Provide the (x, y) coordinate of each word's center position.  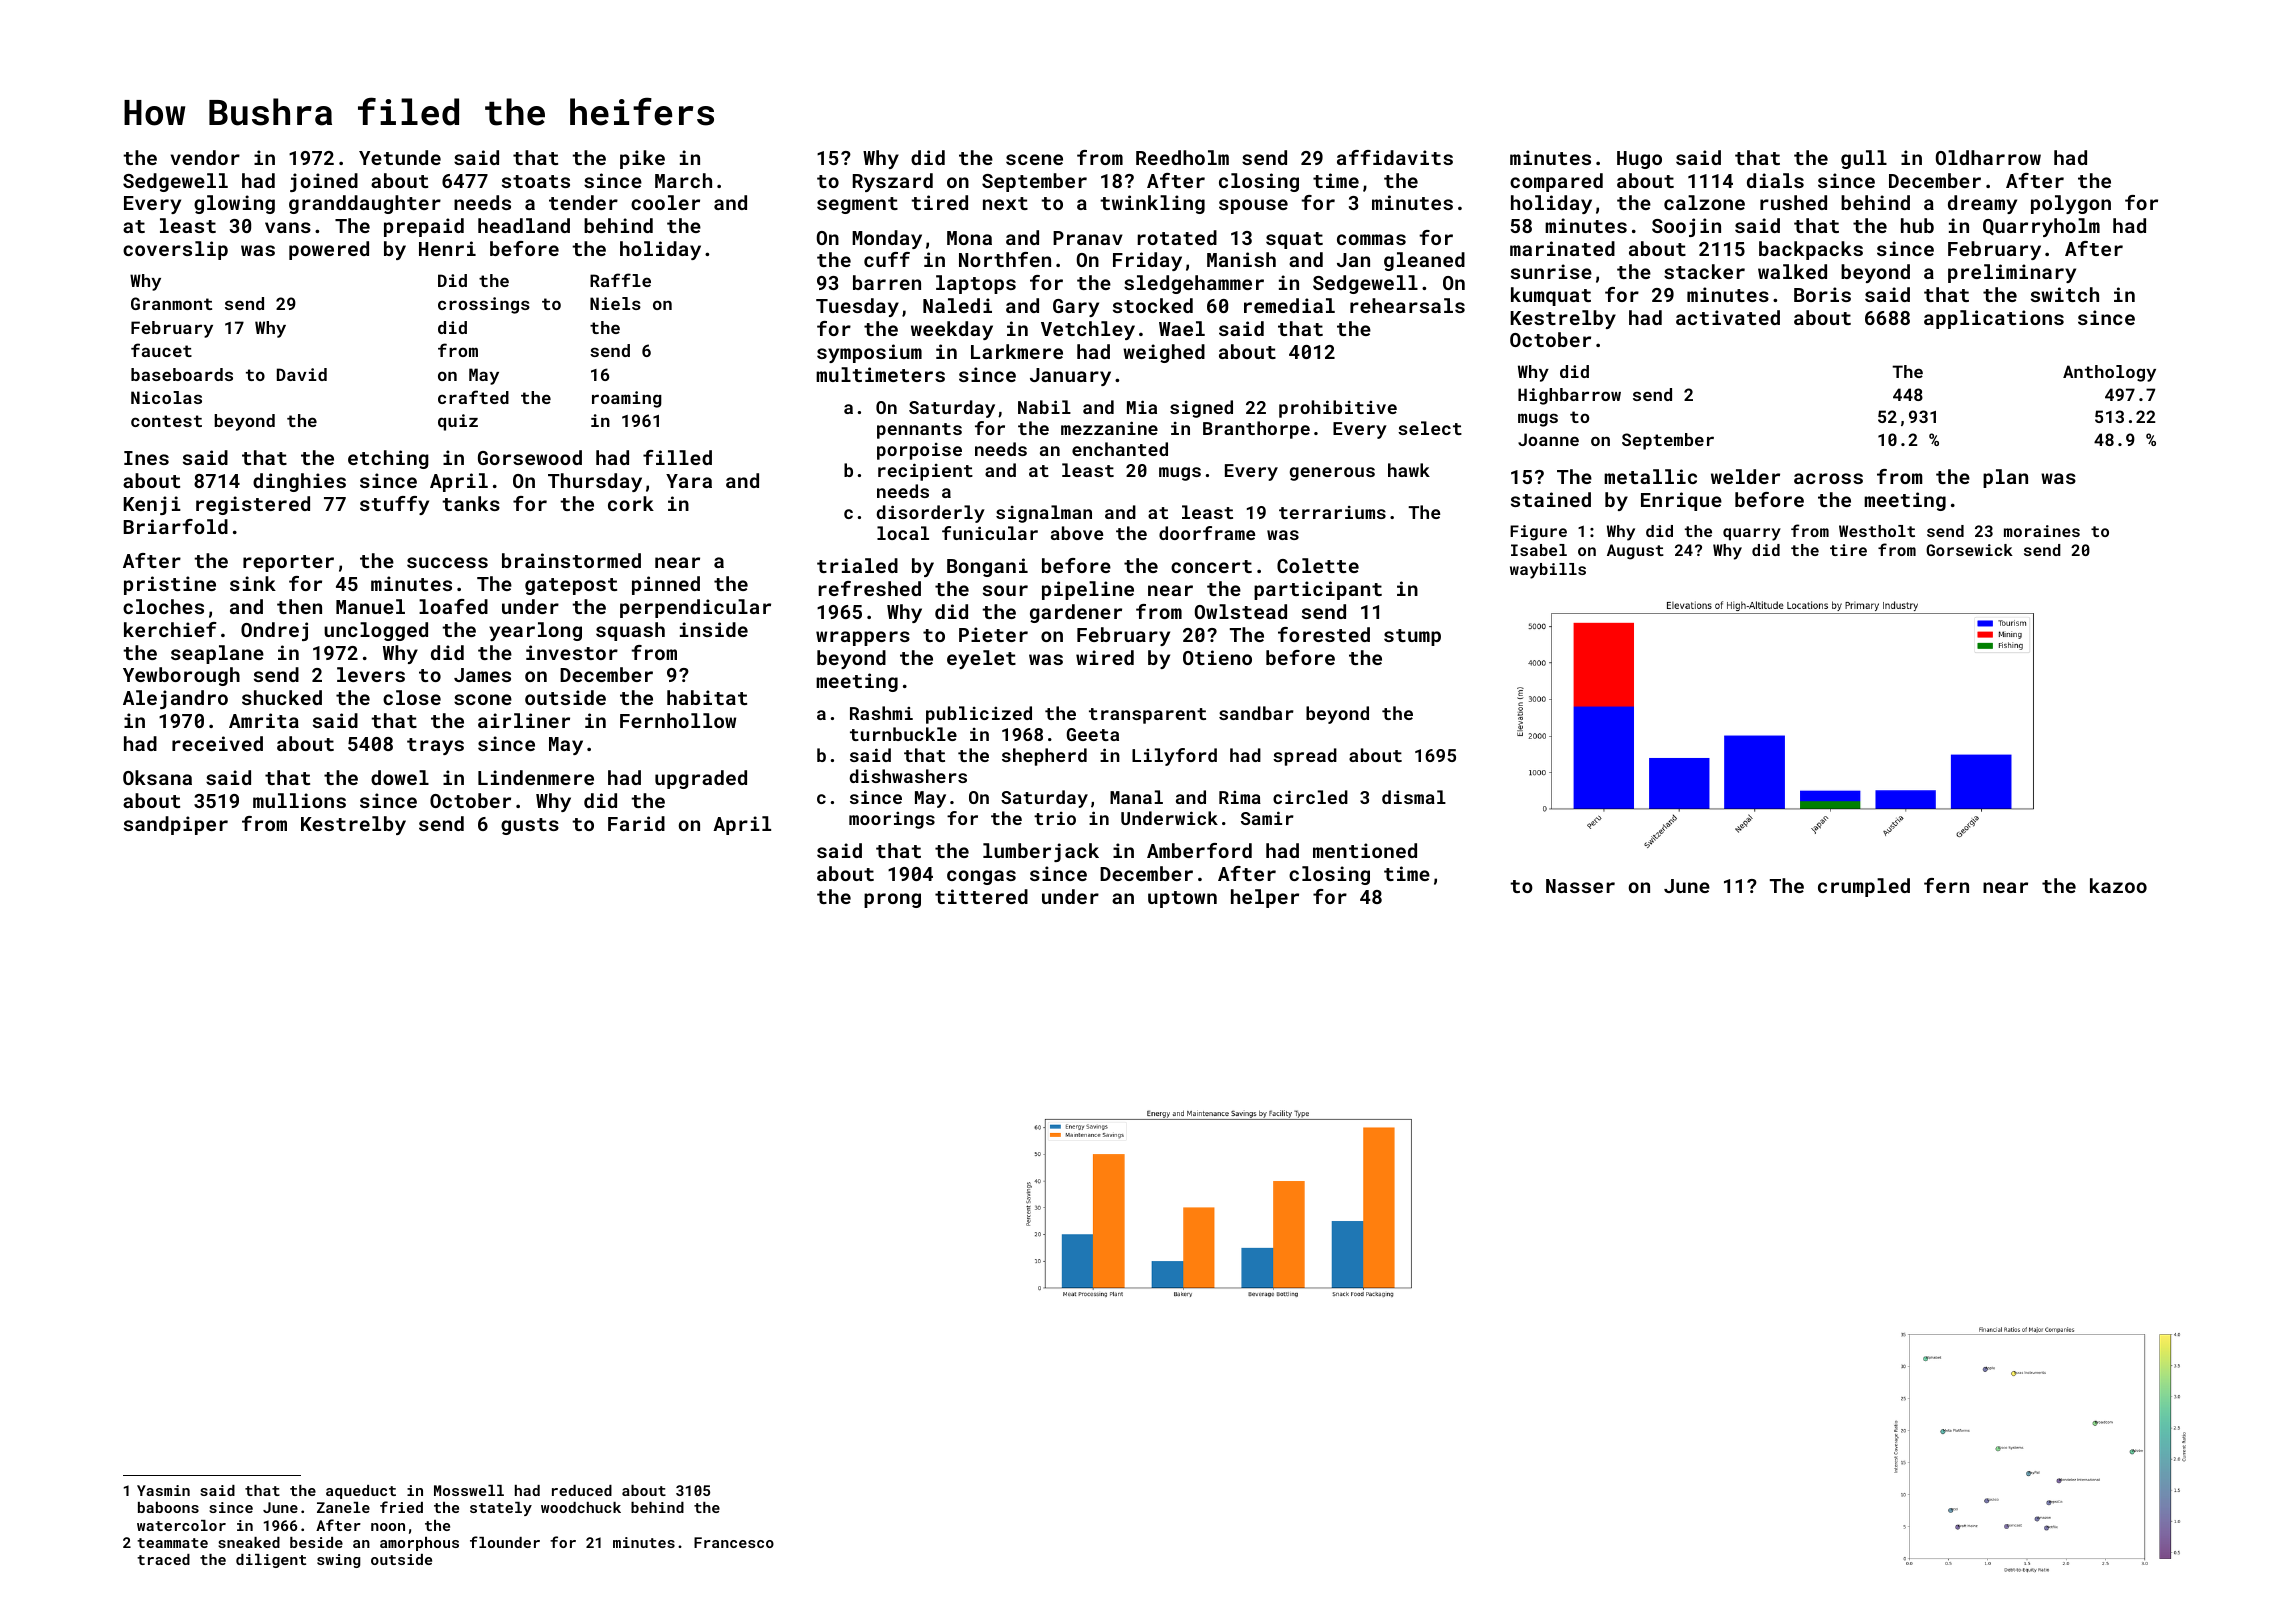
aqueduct (361, 1492)
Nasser (1580, 886)
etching (388, 459)
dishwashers (908, 776)
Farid (636, 823)
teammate (172, 1543)
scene (1034, 159)
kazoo (2118, 885)
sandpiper (176, 825)
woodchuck (581, 1507)
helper (1265, 898)
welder (1745, 476)
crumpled (1864, 887)
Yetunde (400, 157)
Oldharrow (1988, 157)
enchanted (1120, 449)
